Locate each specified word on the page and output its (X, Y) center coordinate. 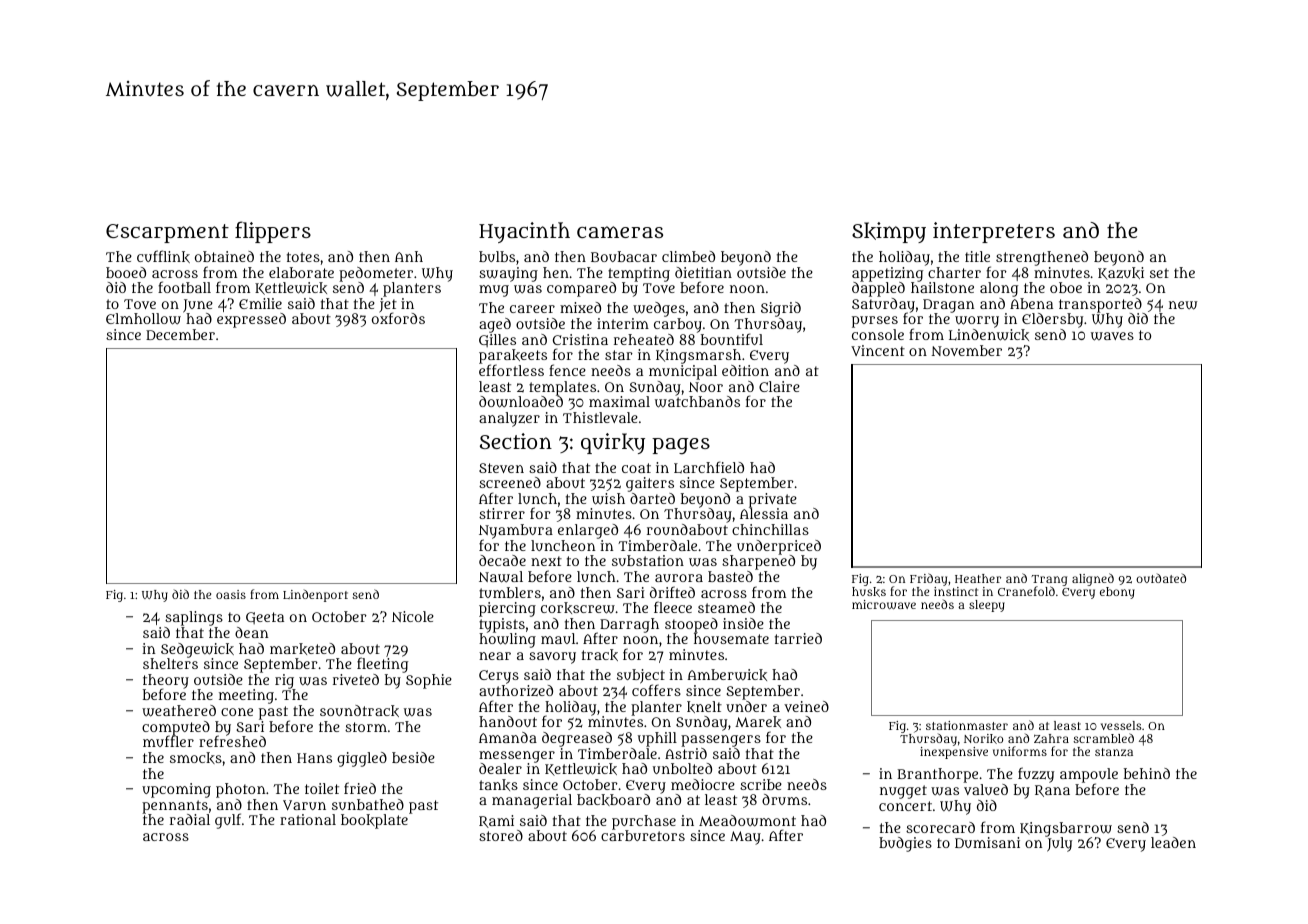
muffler (168, 741)
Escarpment (167, 233)
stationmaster (967, 725)
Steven (501, 468)
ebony (1117, 593)
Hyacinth (524, 232)
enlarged (588, 531)
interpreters (994, 232)
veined (806, 706)
